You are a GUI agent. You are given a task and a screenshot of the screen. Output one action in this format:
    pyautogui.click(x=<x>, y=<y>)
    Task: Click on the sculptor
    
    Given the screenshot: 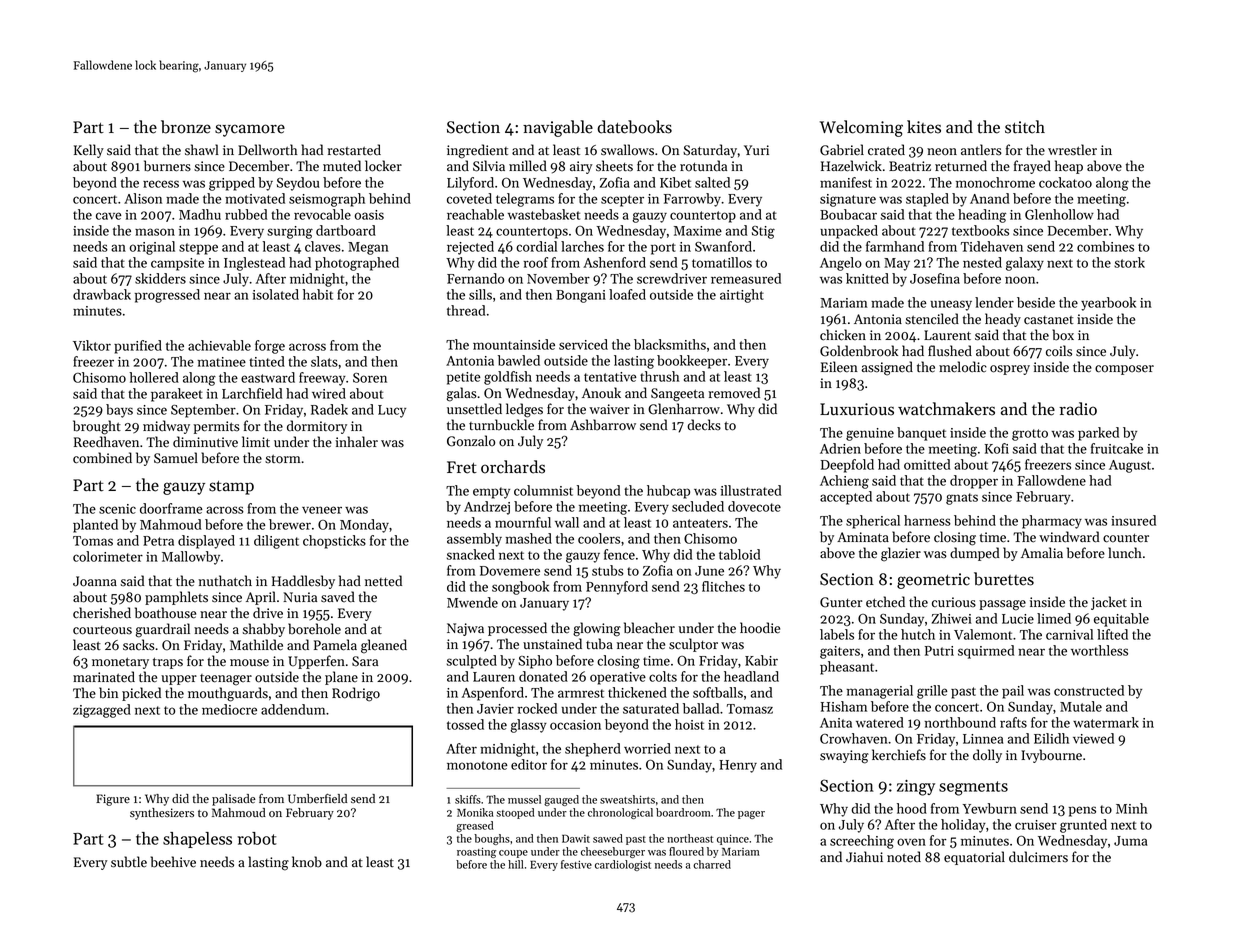 What is the action you would take?
    pyautogui.click(x=693, y=645)
